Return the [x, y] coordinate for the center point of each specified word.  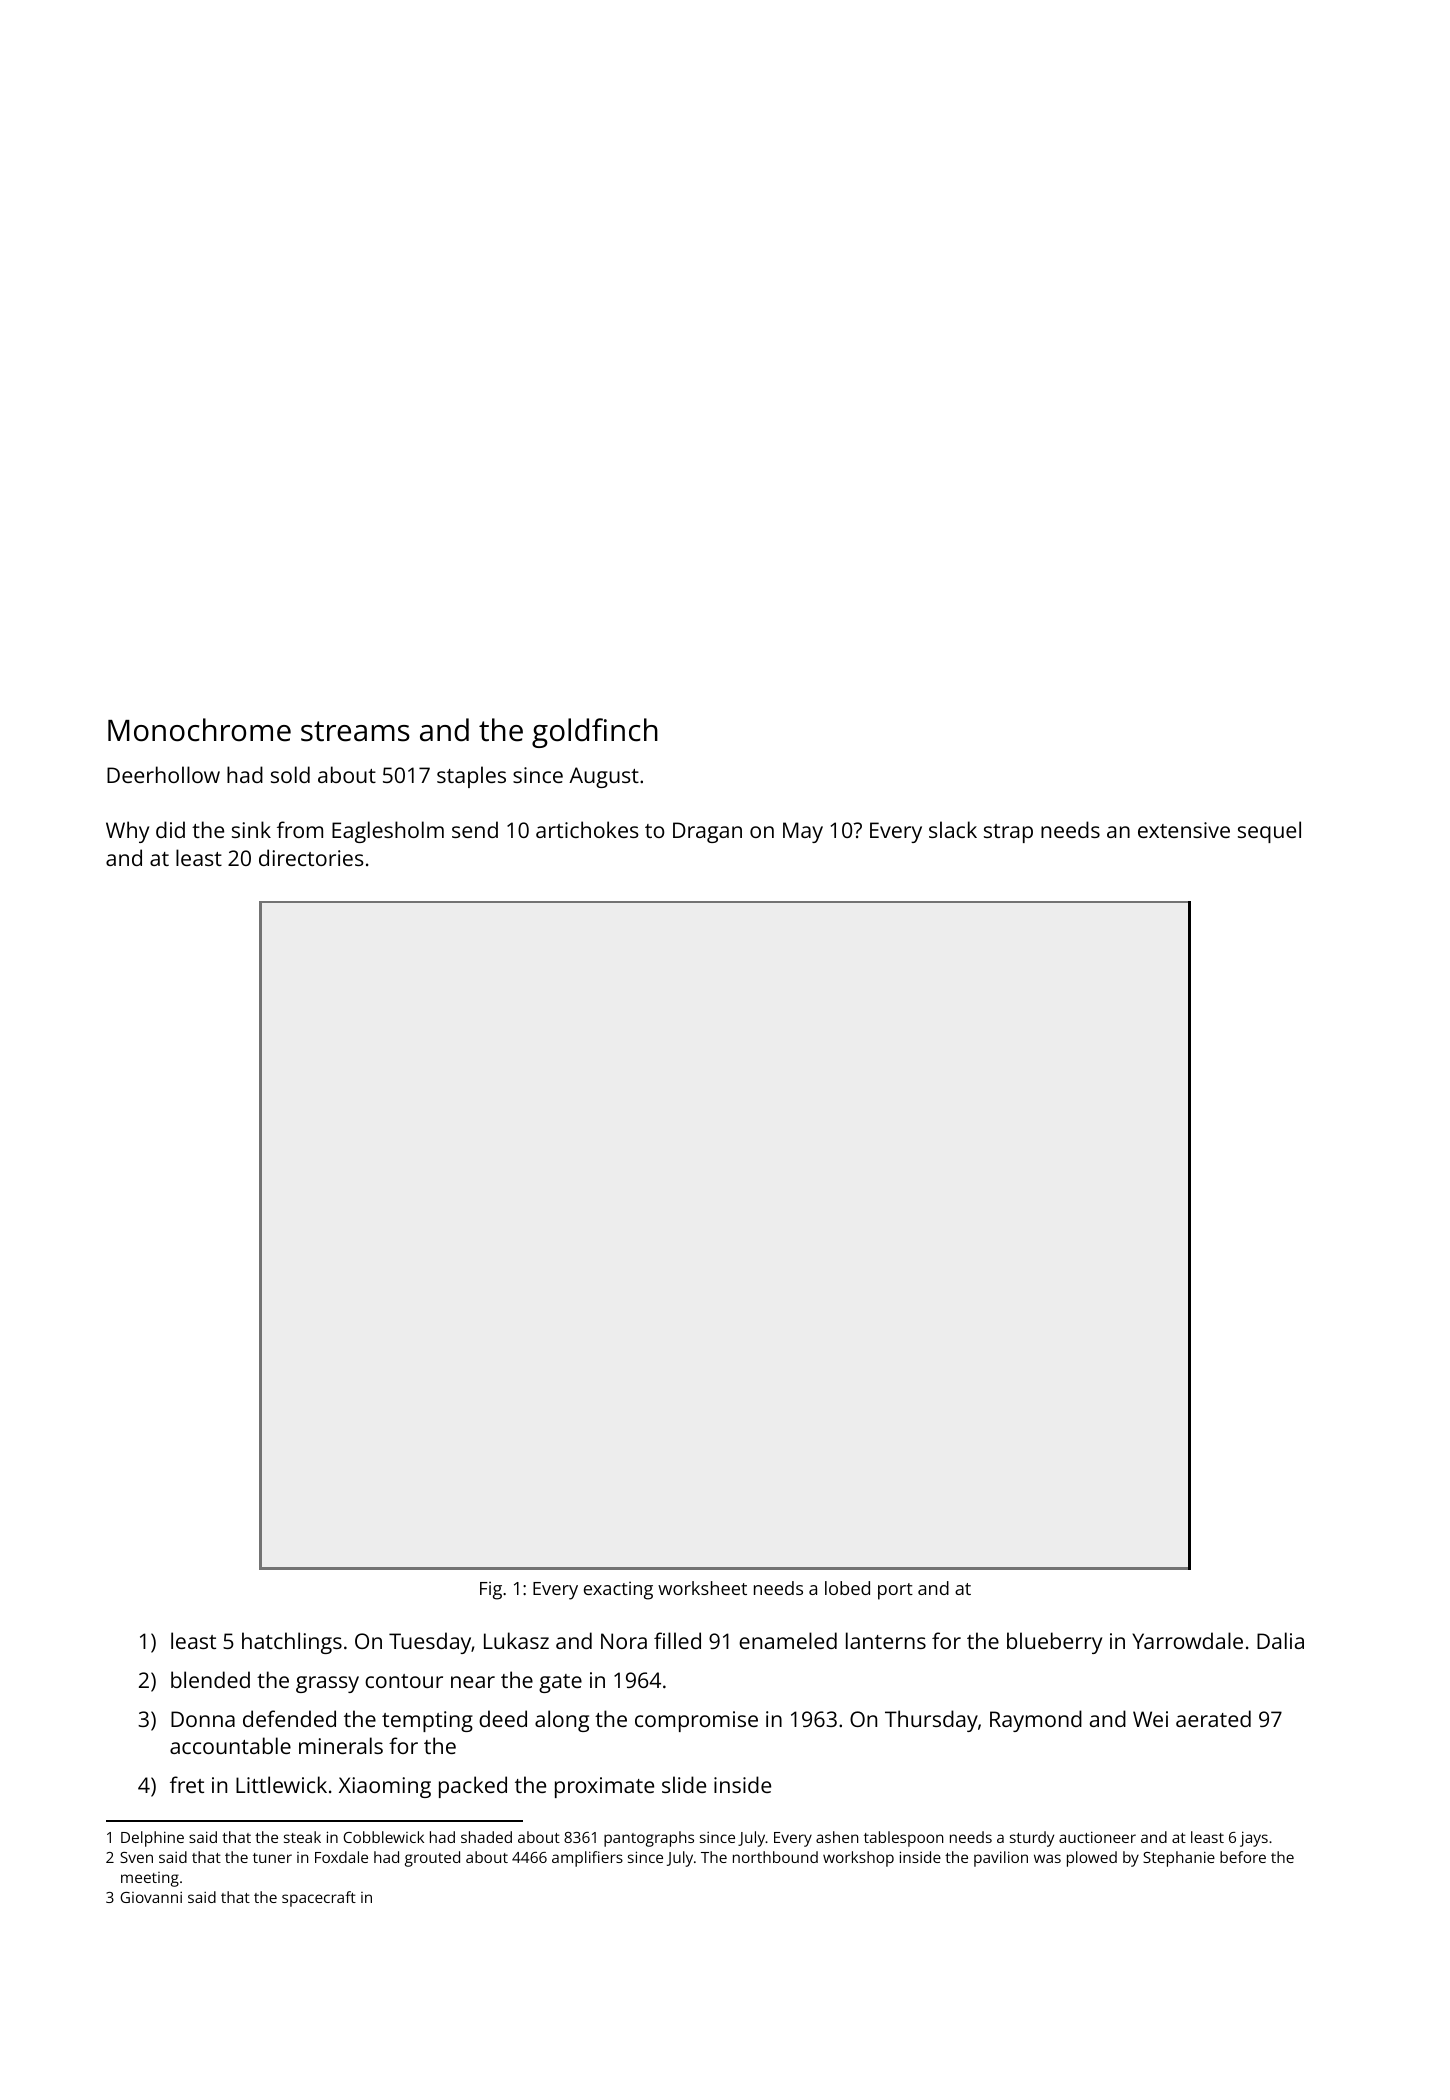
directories [311, 857]
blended [210, 1679]
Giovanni [151, 1897]
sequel [1269, 832]
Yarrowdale [1187, 1640]
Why [127, 832]
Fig [491, 1590]
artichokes [587, 829]
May [803, 832]
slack [953, 829]
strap [1008, 833]
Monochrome [199, 730]
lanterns [886, 1640]
